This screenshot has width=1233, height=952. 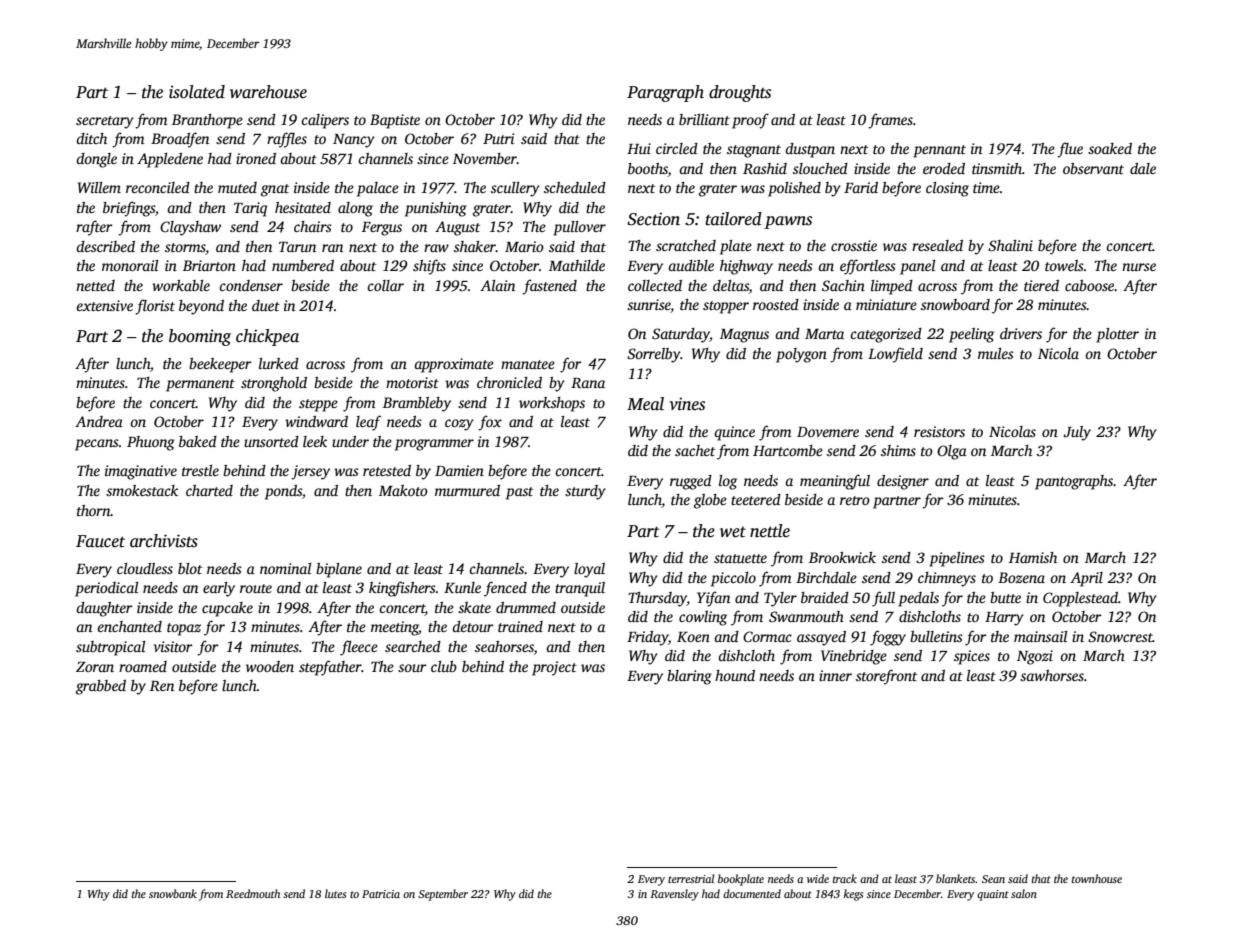 I want to click on sturdy, so click(x=585, y=492).
